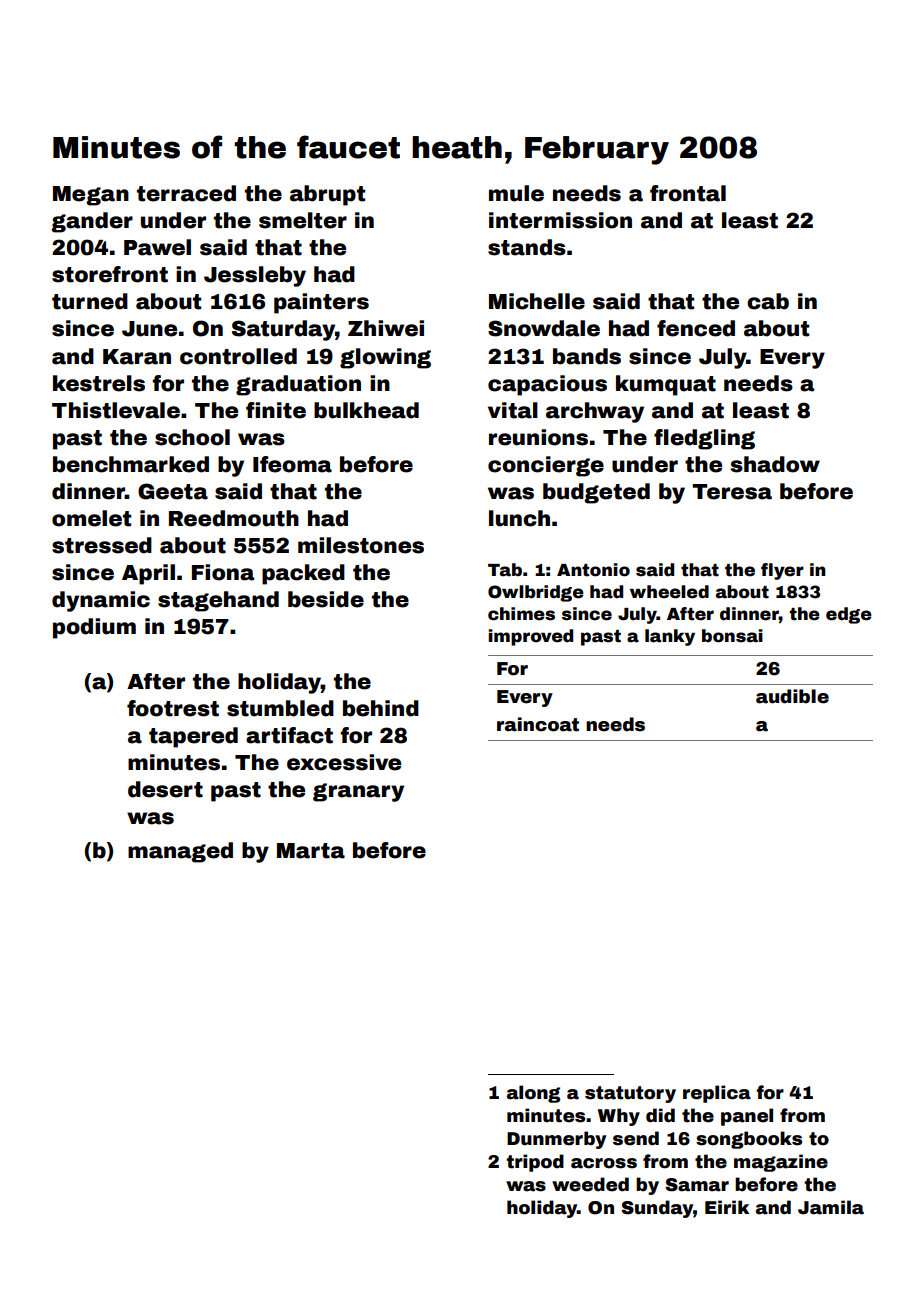 Image resolution: width=924 pixels, height=1314 pixels. I want to click on Zhiwei, so click(386, 328).
